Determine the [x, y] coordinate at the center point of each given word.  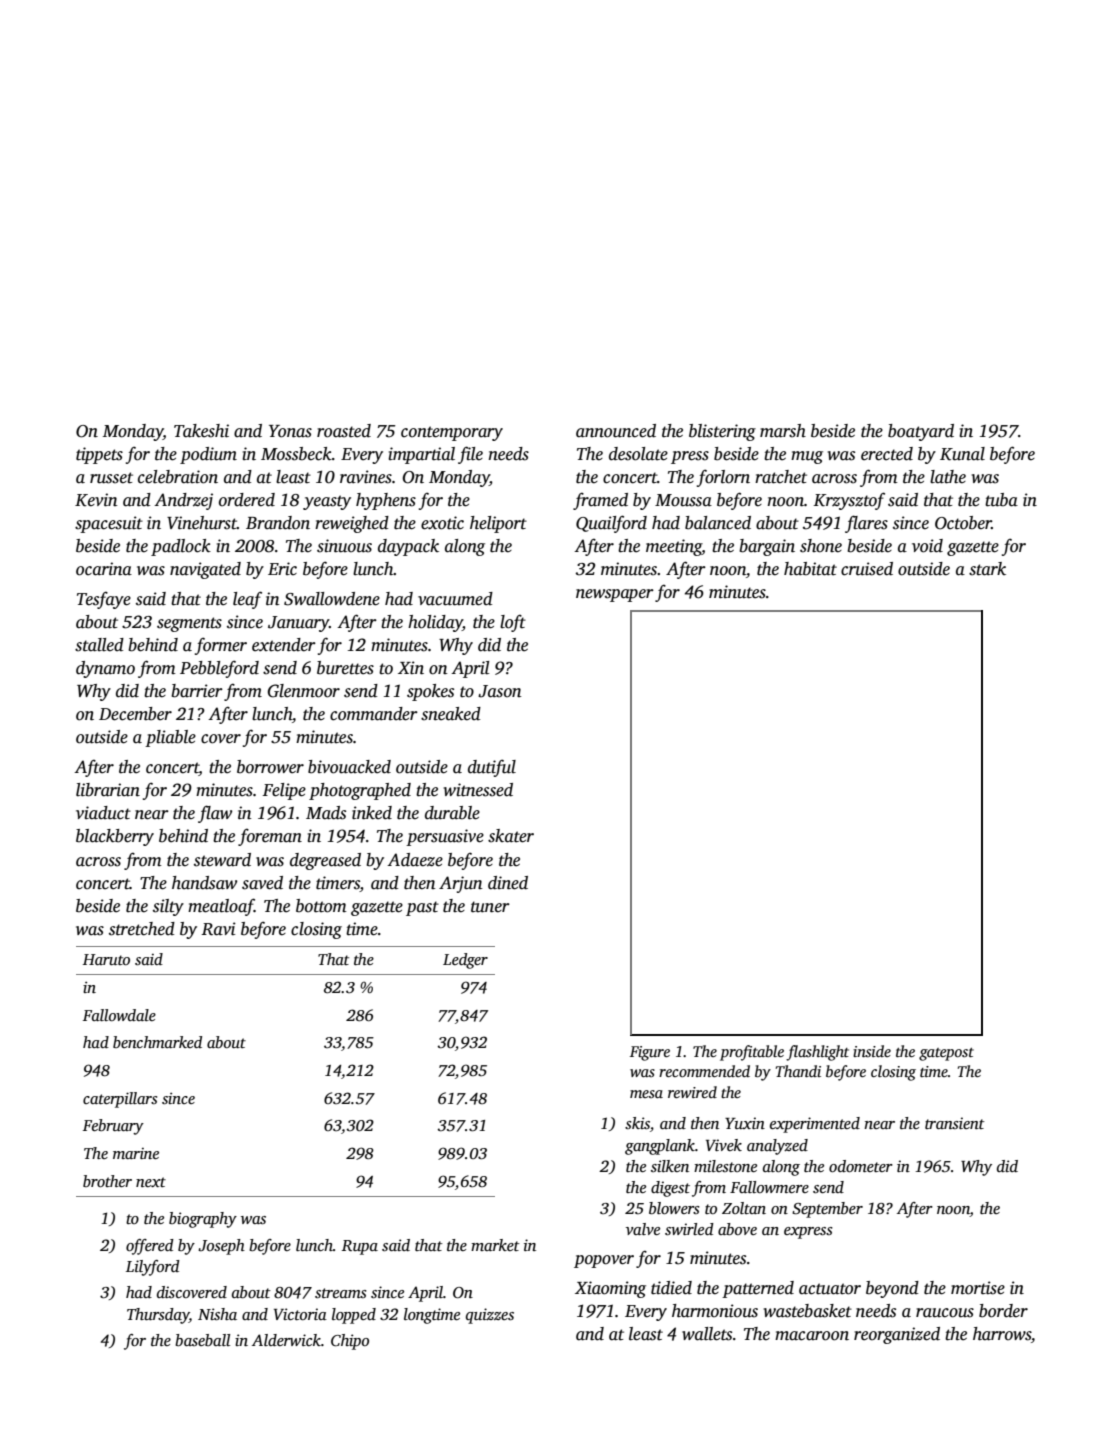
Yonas [290, 431]
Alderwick [286, 1340]
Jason [500, 691]
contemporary [452, 433]
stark [987, 569]
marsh [783, 431]
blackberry [115, 837]
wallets [707, 1334]
